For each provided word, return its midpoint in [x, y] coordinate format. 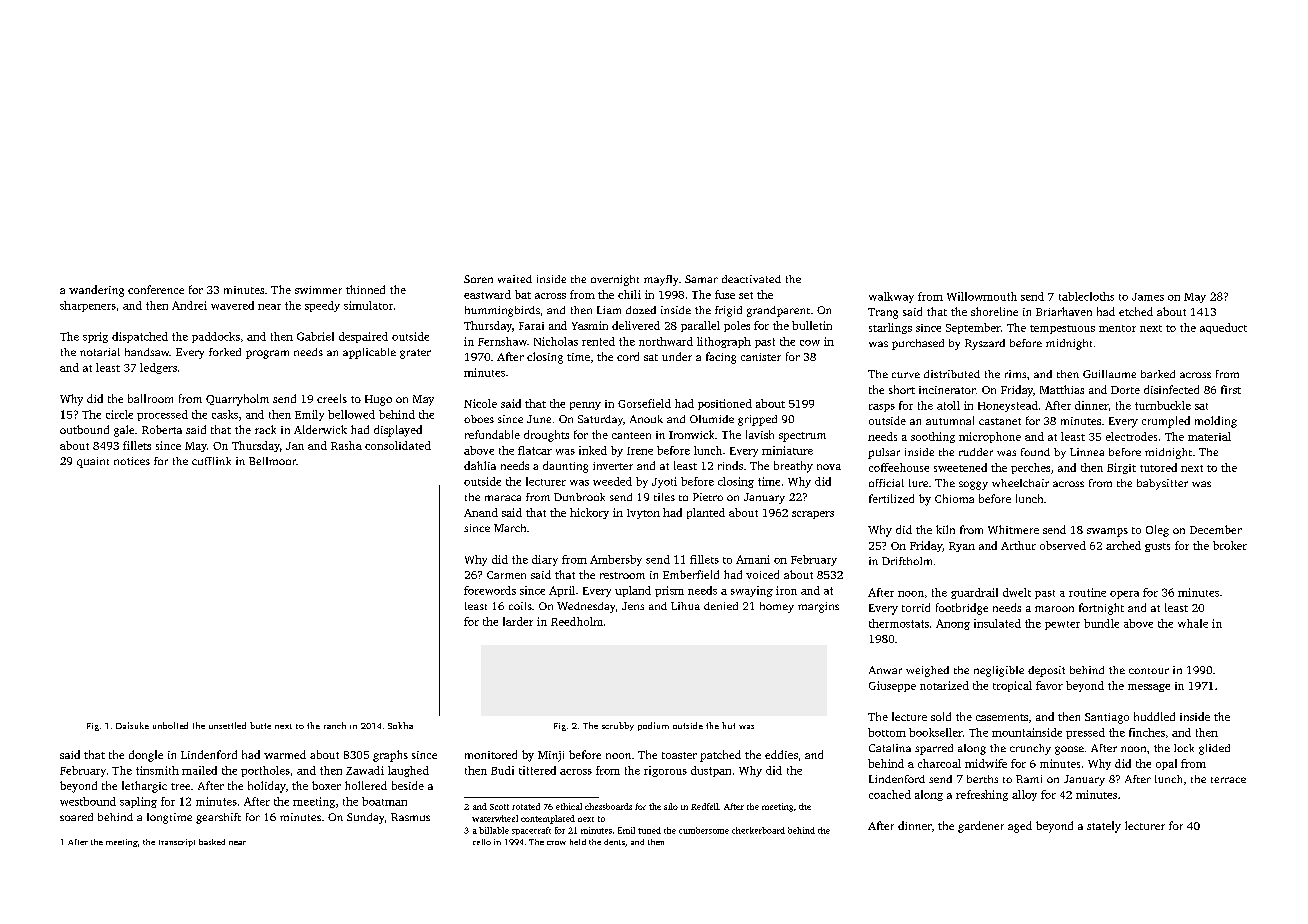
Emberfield [691, 574]
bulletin [812, 325]
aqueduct [1223, 328]
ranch [335, 725]
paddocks [216, 337]
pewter [1062, 625]
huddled [1154, 716]
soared [76, 817]
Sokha [400, 725]
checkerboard [758, 830]
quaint [93, 462]
